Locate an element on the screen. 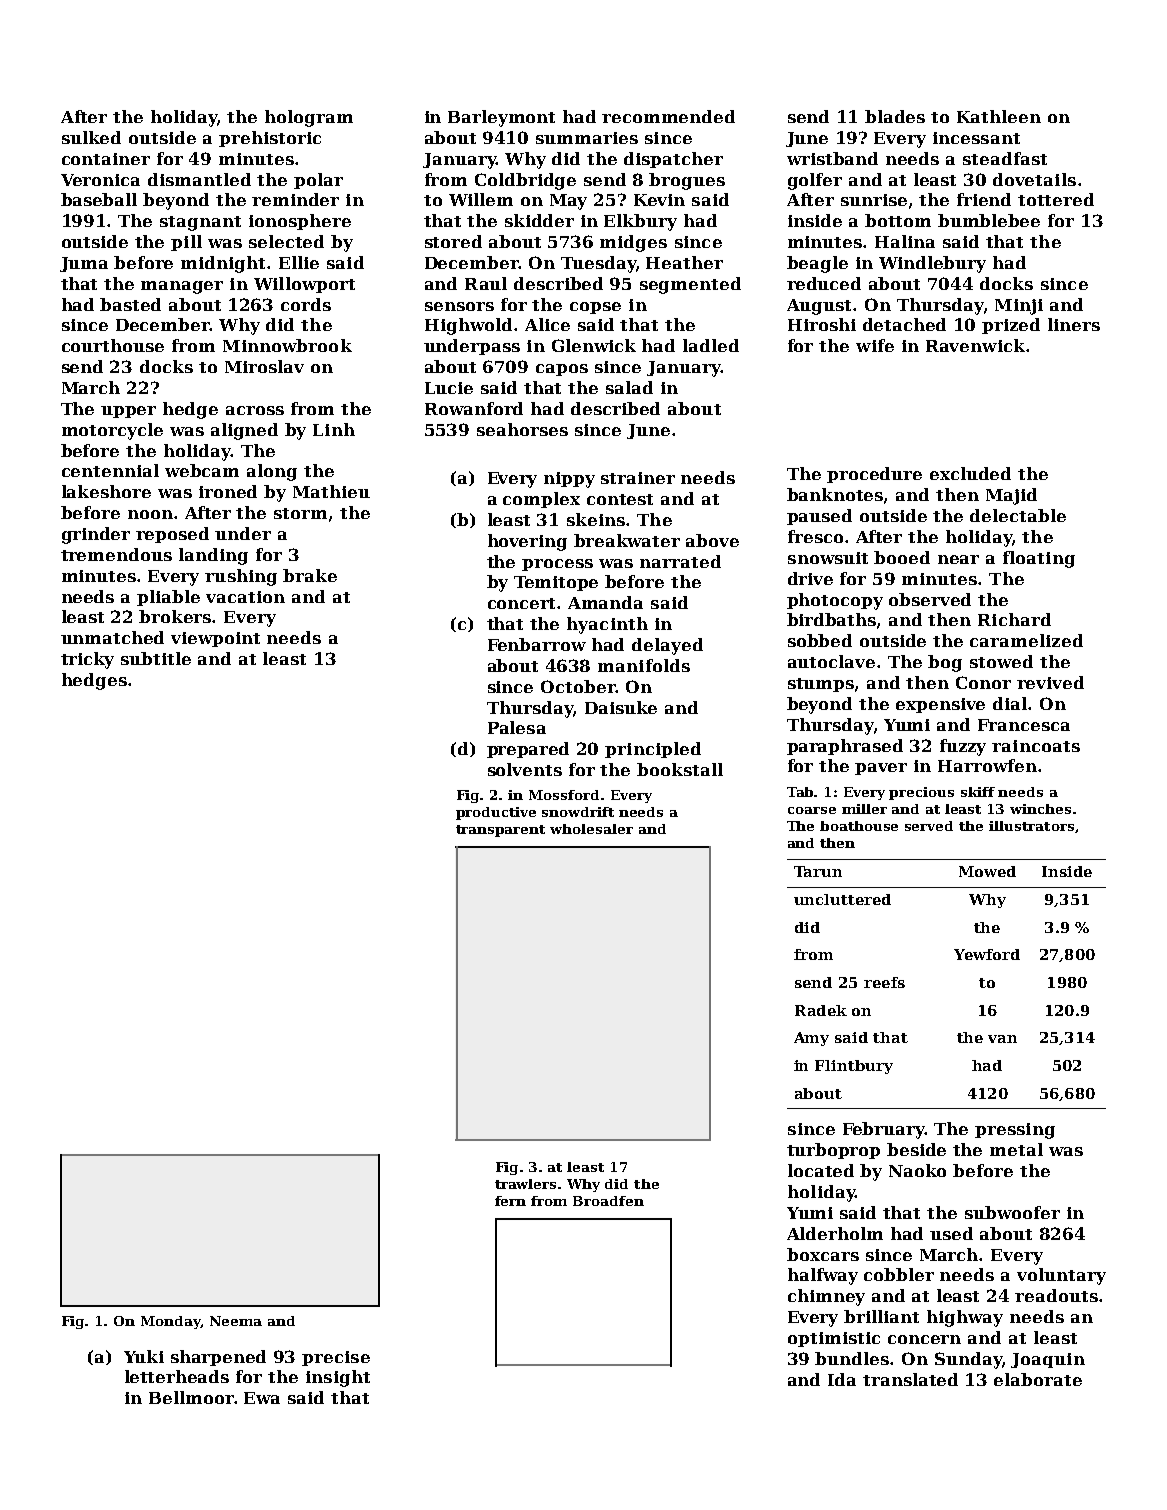  Neema is located at coordinates (236, 1321).
